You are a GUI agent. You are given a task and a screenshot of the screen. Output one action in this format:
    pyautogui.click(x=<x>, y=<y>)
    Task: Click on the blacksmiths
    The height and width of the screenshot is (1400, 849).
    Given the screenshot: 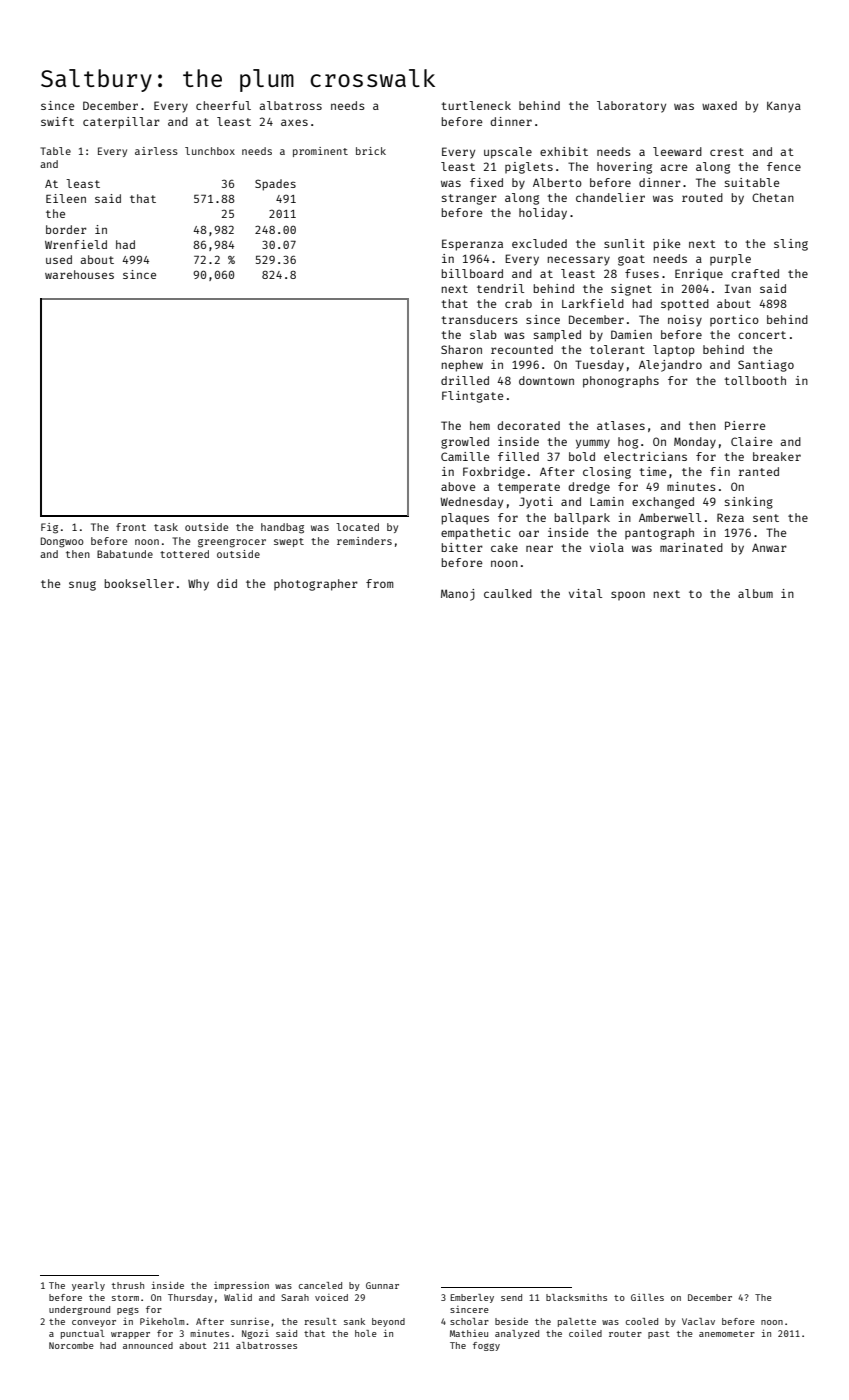 What is the action you would take?
    pyautogui.click(x=576, y=1297)
